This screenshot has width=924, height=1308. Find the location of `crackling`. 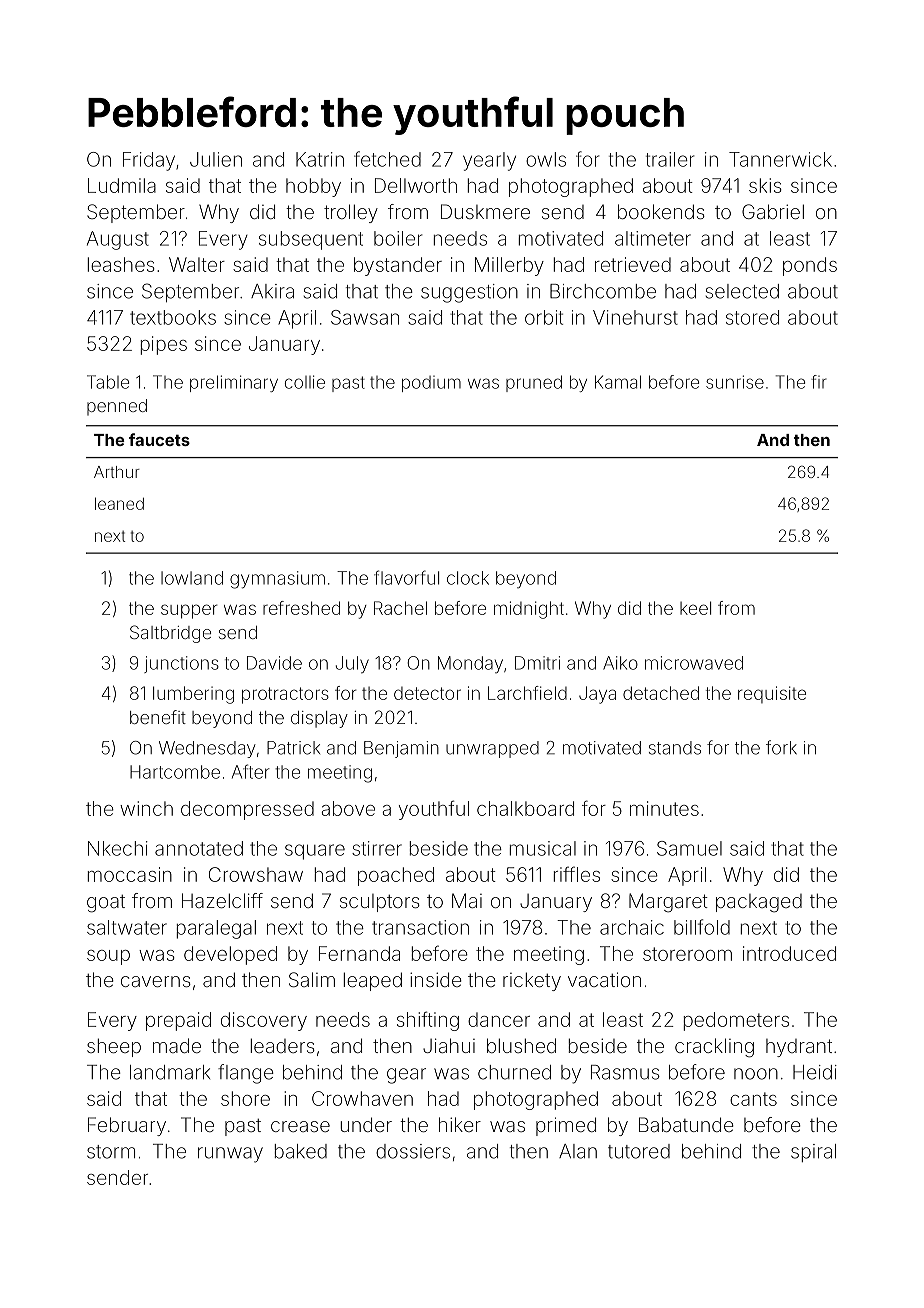

crackling is located at coordinates (714, 1048).
